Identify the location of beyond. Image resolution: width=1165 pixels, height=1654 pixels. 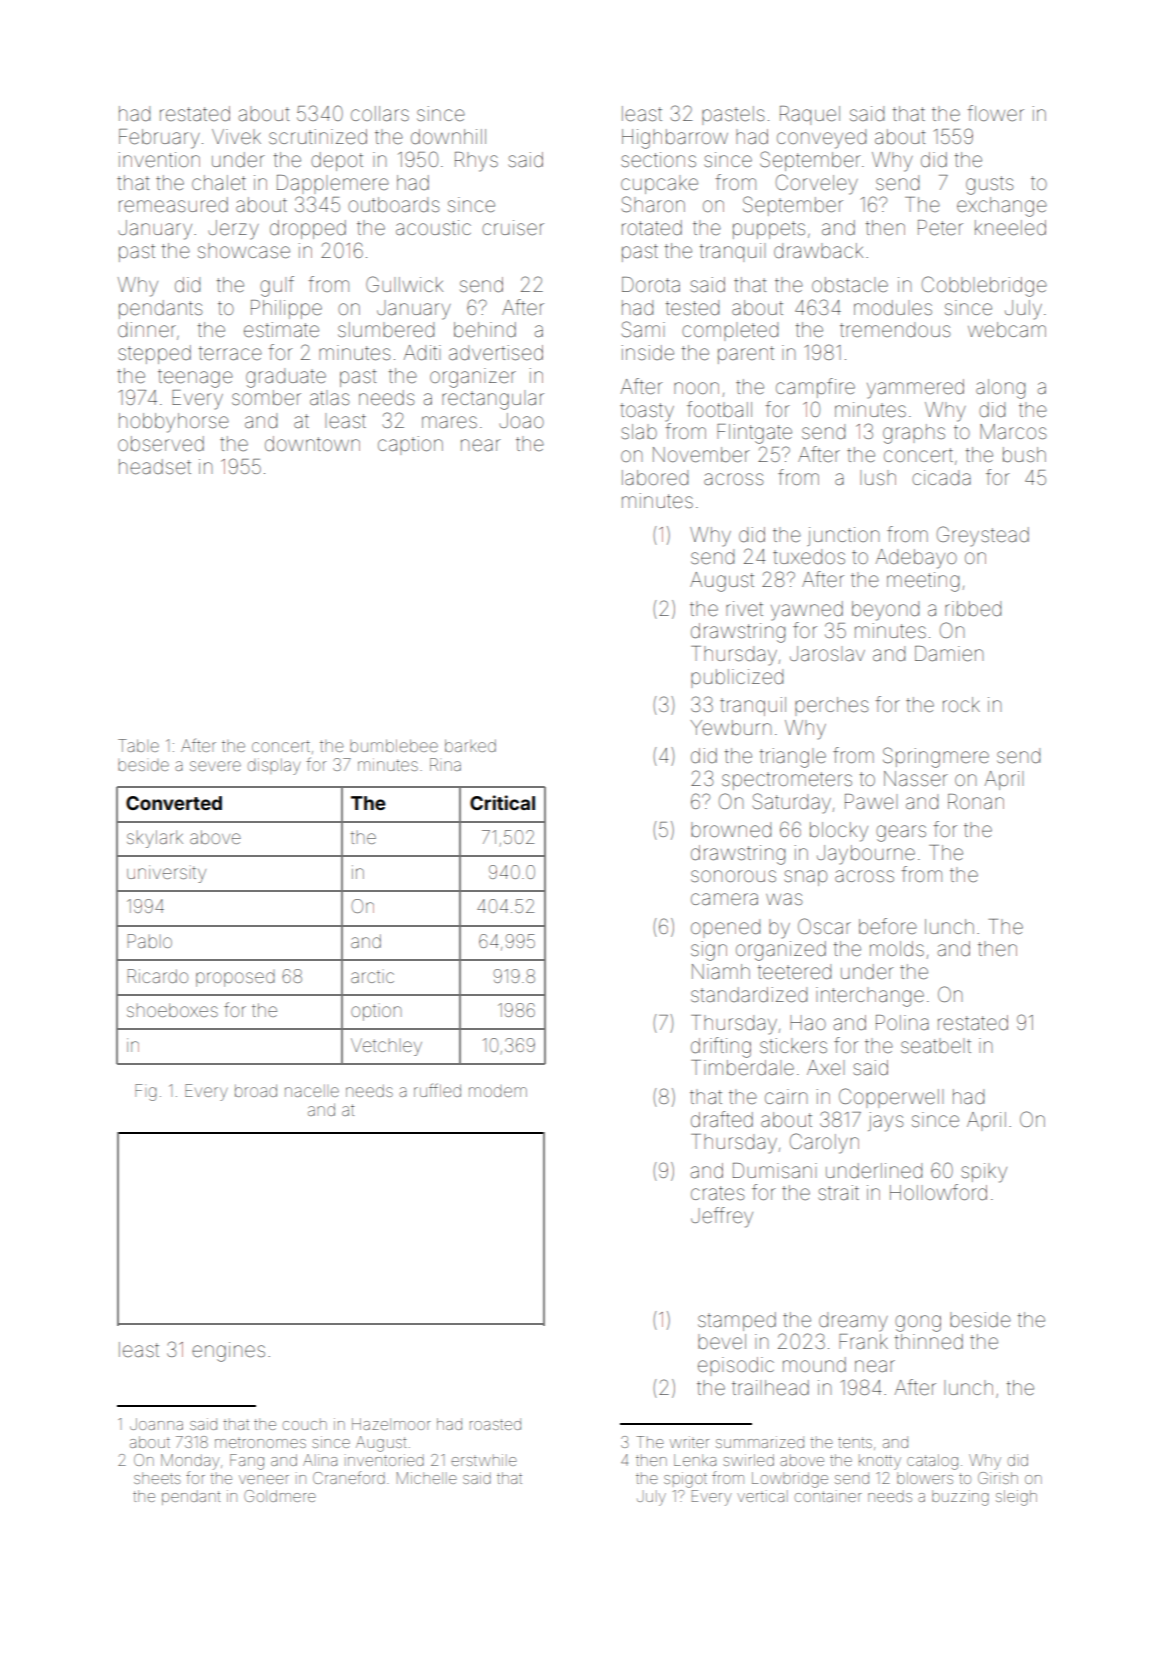
(885, 611).
